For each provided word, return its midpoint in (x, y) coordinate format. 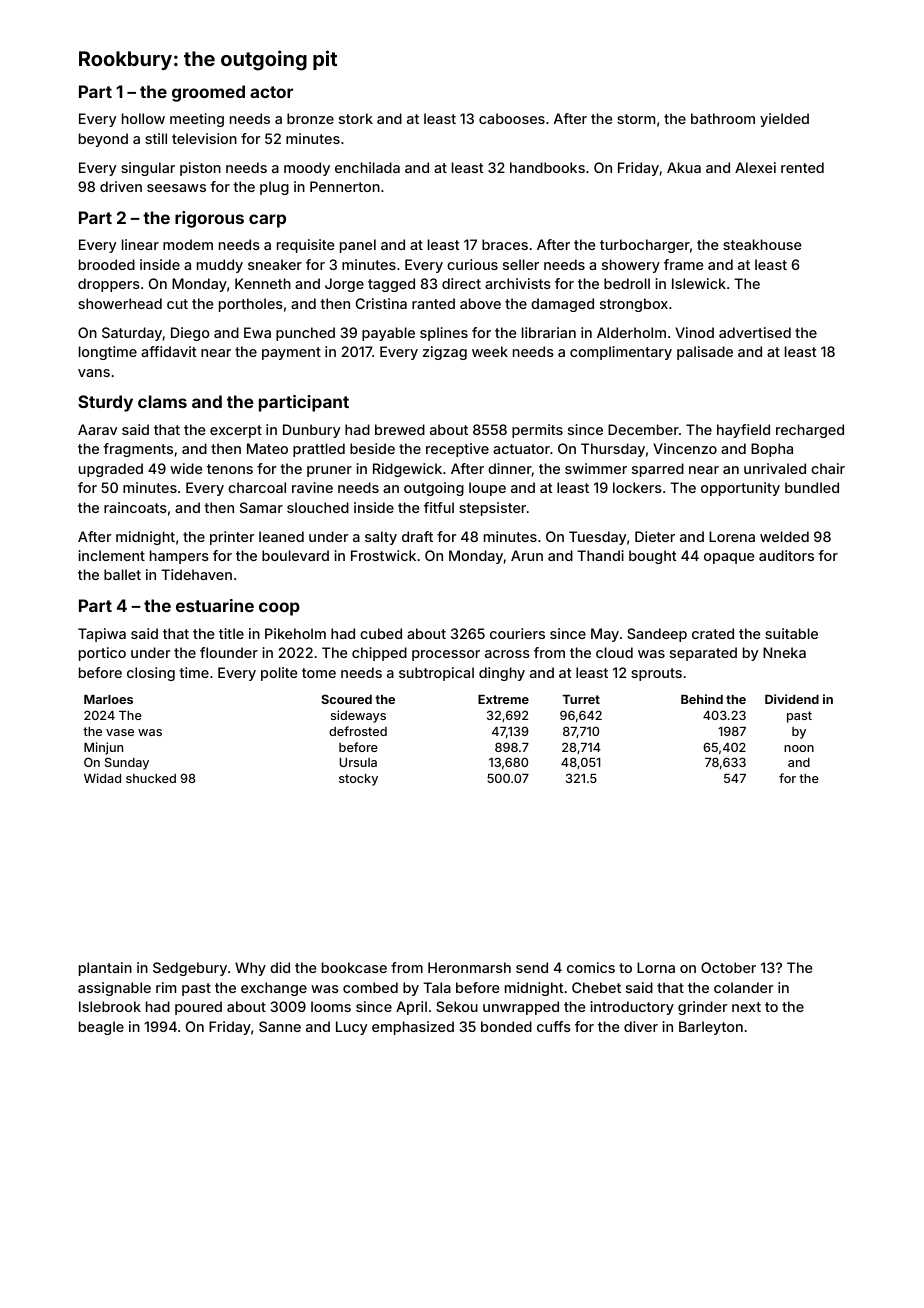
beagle (101, 1028)
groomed (208, 93)
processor (446, 655)
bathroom (723, 118)
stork (356, 118)
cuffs (554, 1026)
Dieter (655, 536)
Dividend (792, 699)
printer (232, 538)
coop (279, 609)
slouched (318, 507)
